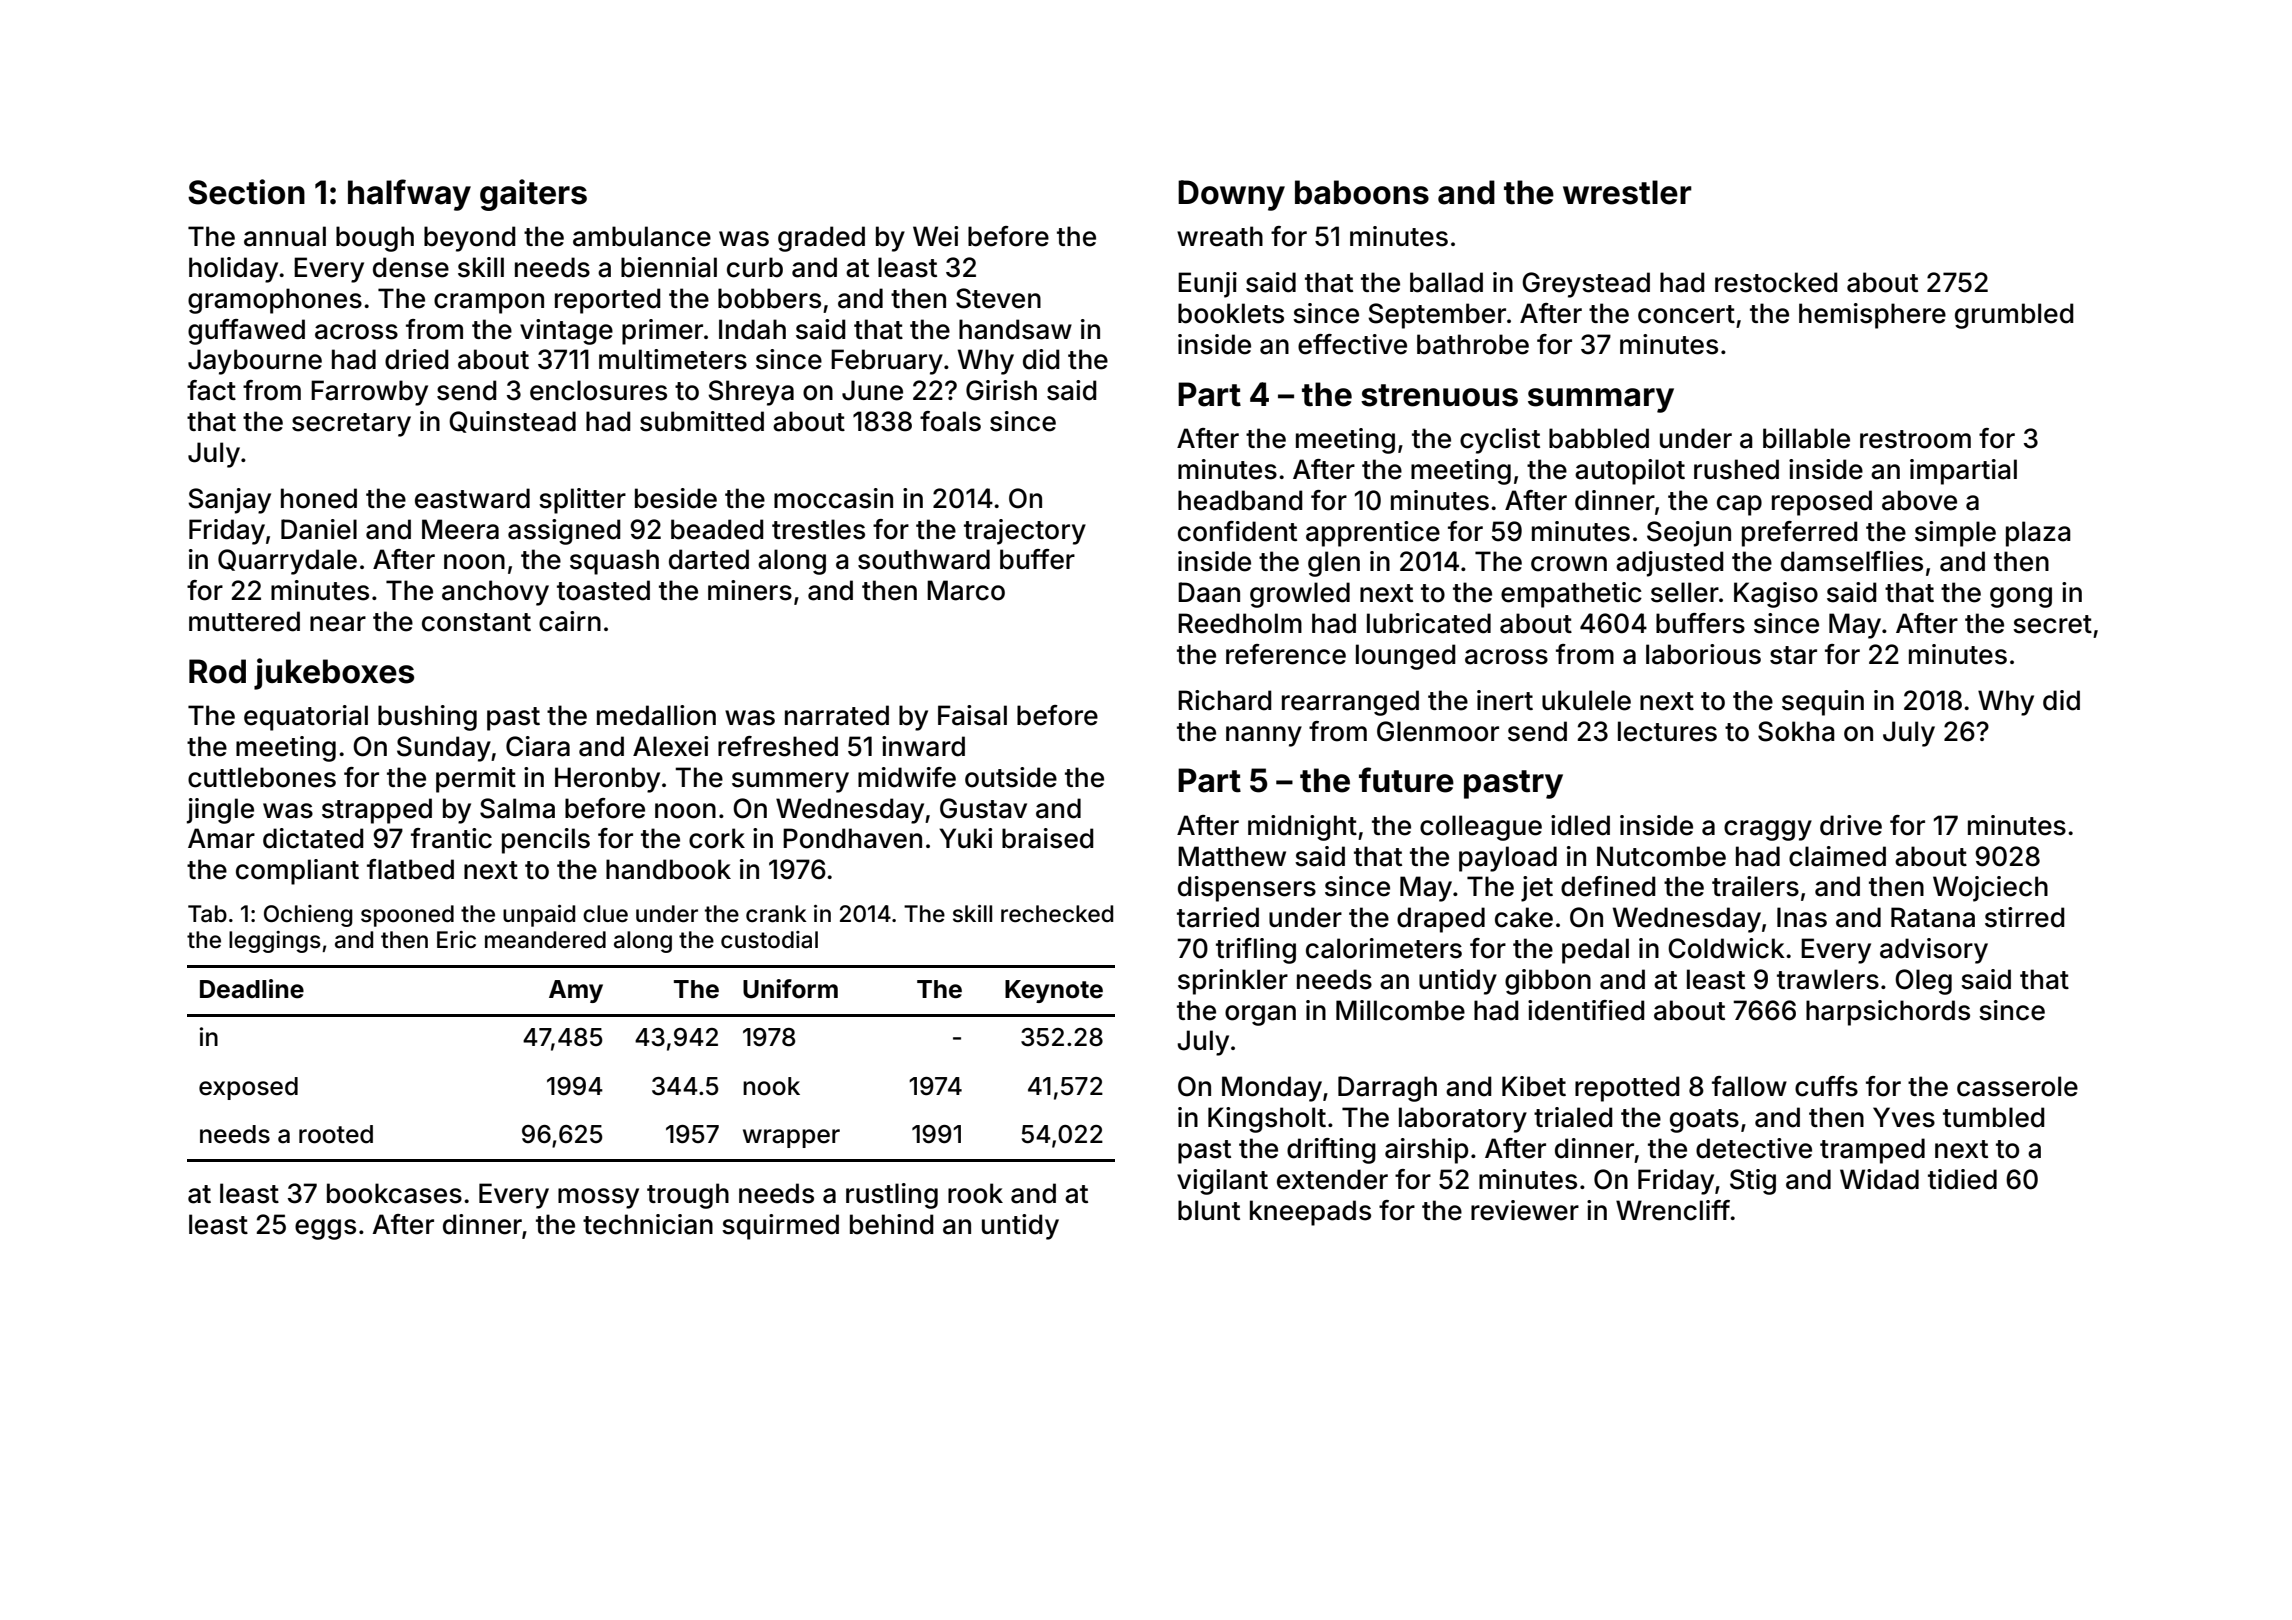  Describe the element at coordinates (1888, 1013) in the image. I see `harpsichords` at that location.
